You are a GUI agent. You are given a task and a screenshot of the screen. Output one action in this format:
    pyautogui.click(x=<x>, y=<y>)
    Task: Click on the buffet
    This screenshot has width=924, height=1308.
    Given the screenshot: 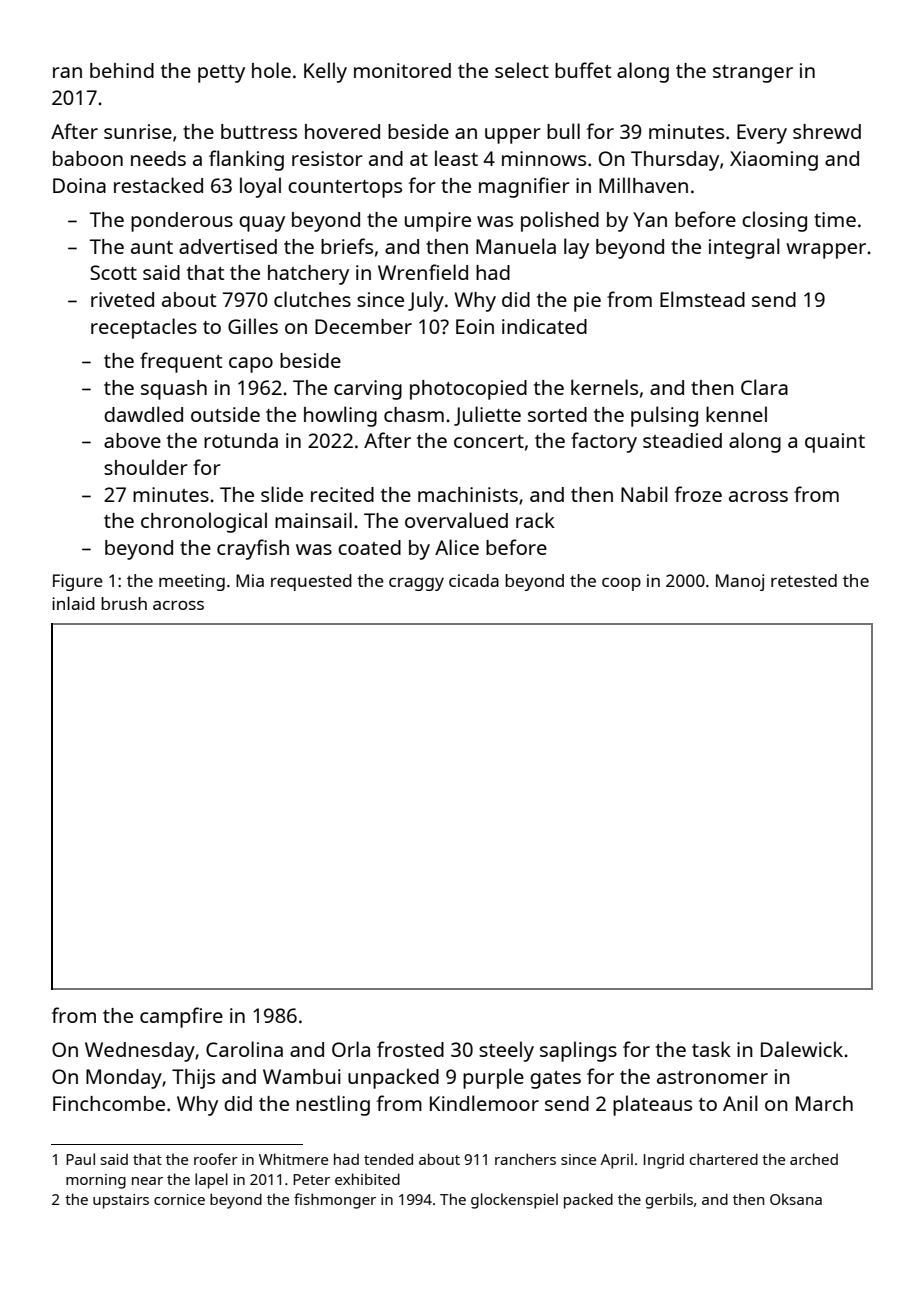 What is the action you would take?
    pyautogui.click(x=583, y=70)
